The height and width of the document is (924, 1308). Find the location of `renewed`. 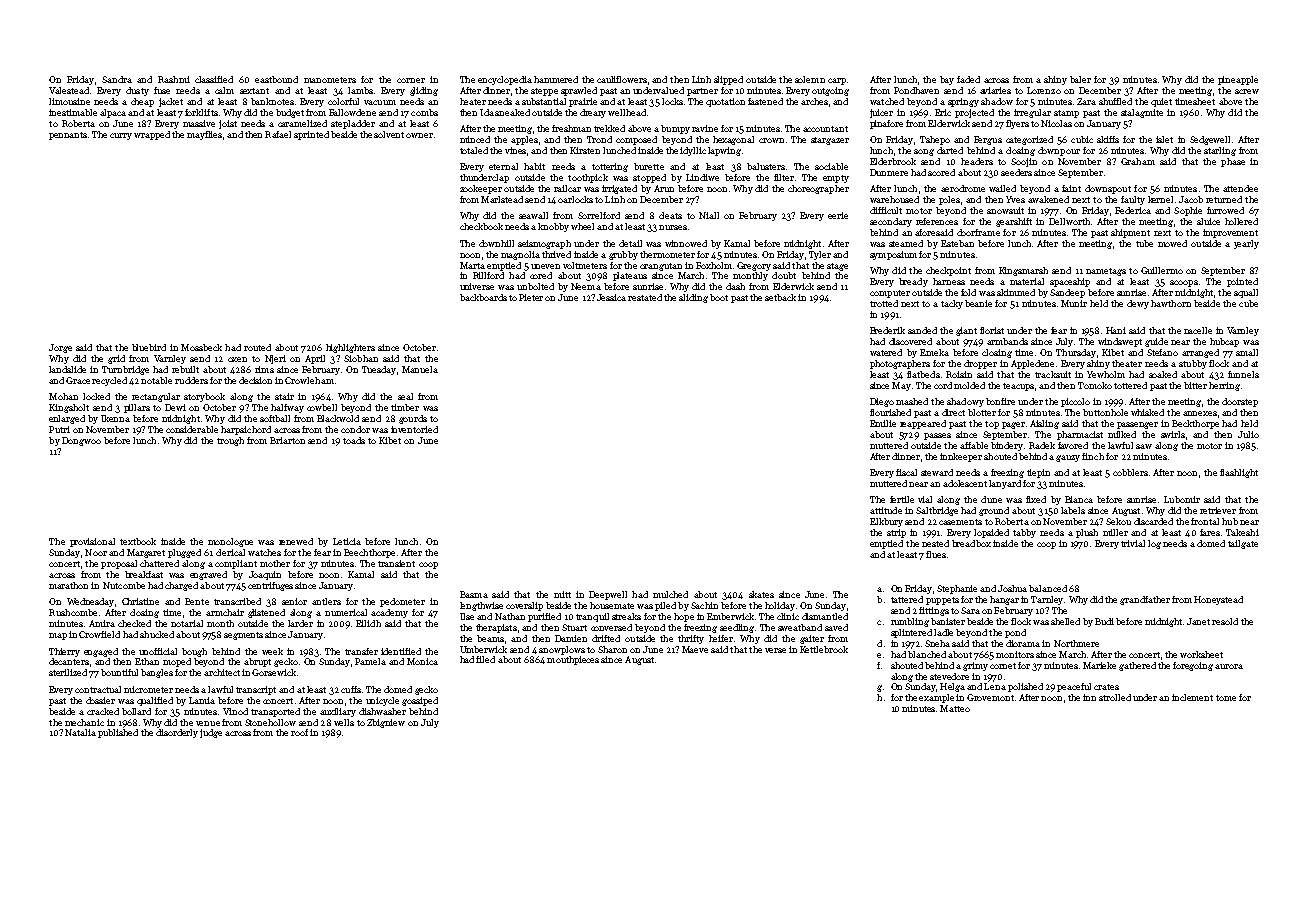

renewed is located at coordinates (296, 541).
